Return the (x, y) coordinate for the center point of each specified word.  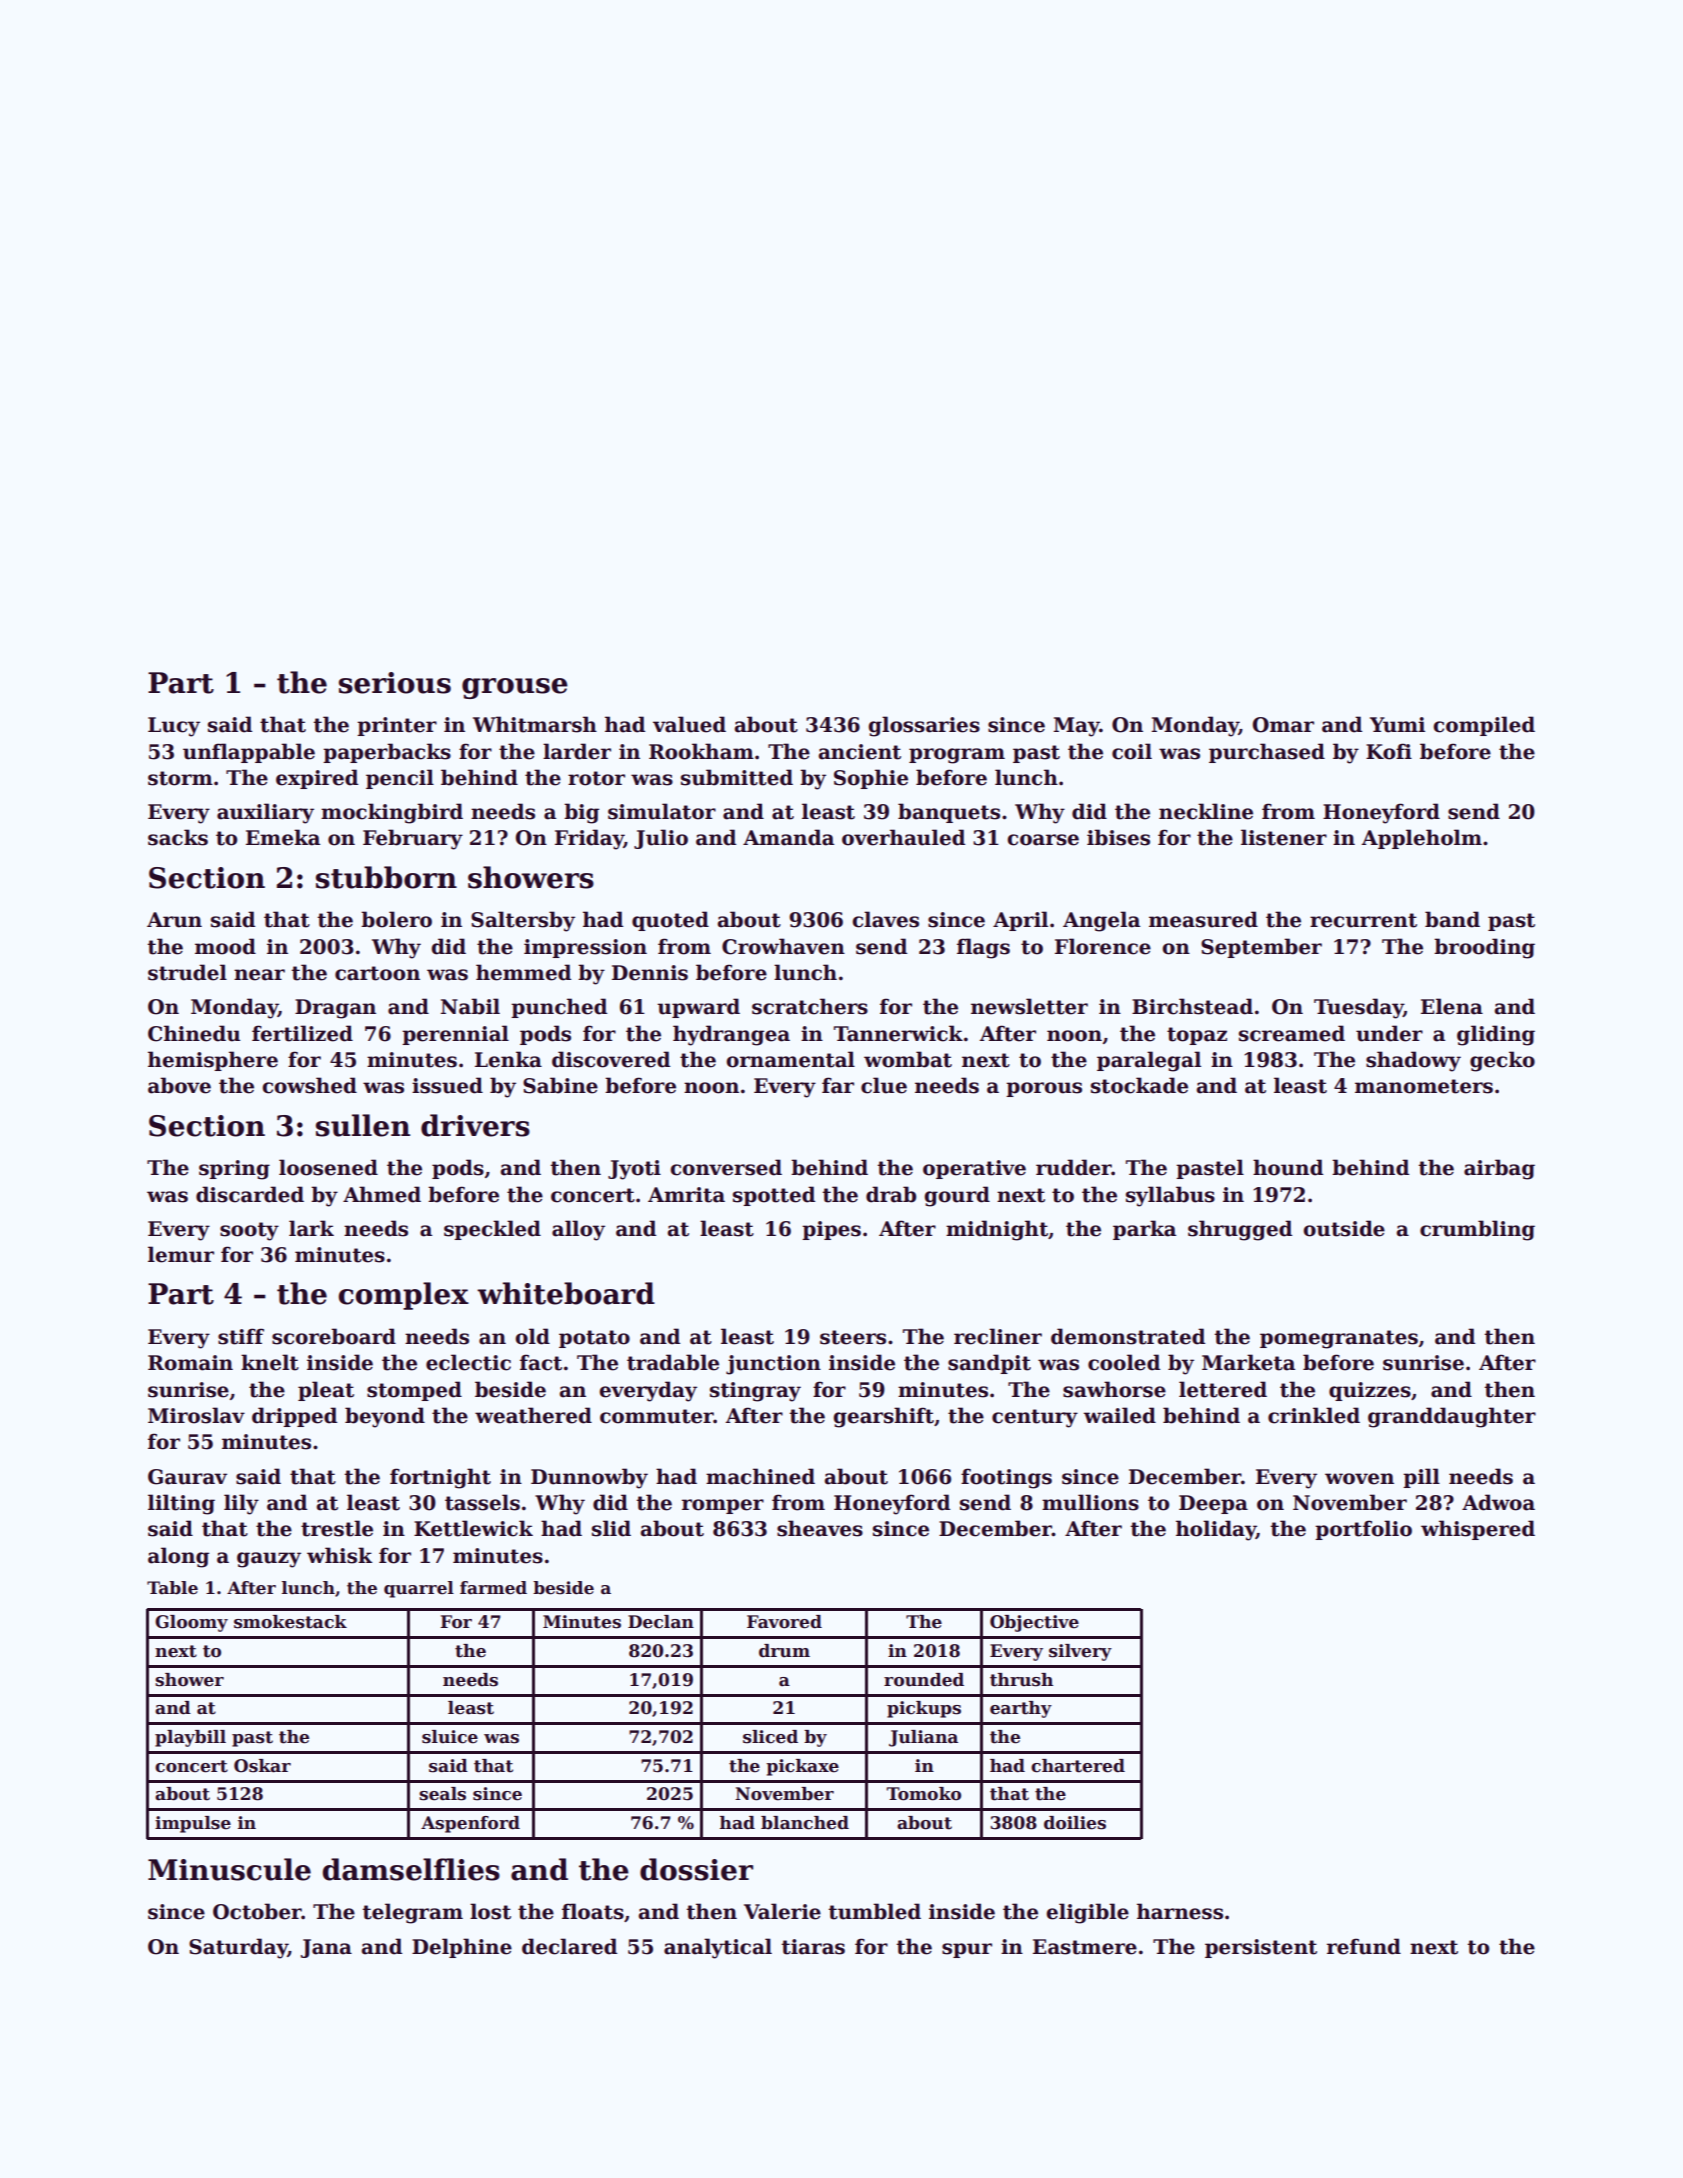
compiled (1484, 726)
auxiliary (265, 813)
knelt (270, 1362)
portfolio (1363, 1530)
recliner (998, 1336)
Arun (174, 920)
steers (853, 1337)
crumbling (1477, 1230)
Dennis (650, 973)
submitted (737, 777)
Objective (1034, 1623)
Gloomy (191, 1623)
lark (311, 1228)
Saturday (238, 1948)
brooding (1484, 948)
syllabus (1170, 1196)
